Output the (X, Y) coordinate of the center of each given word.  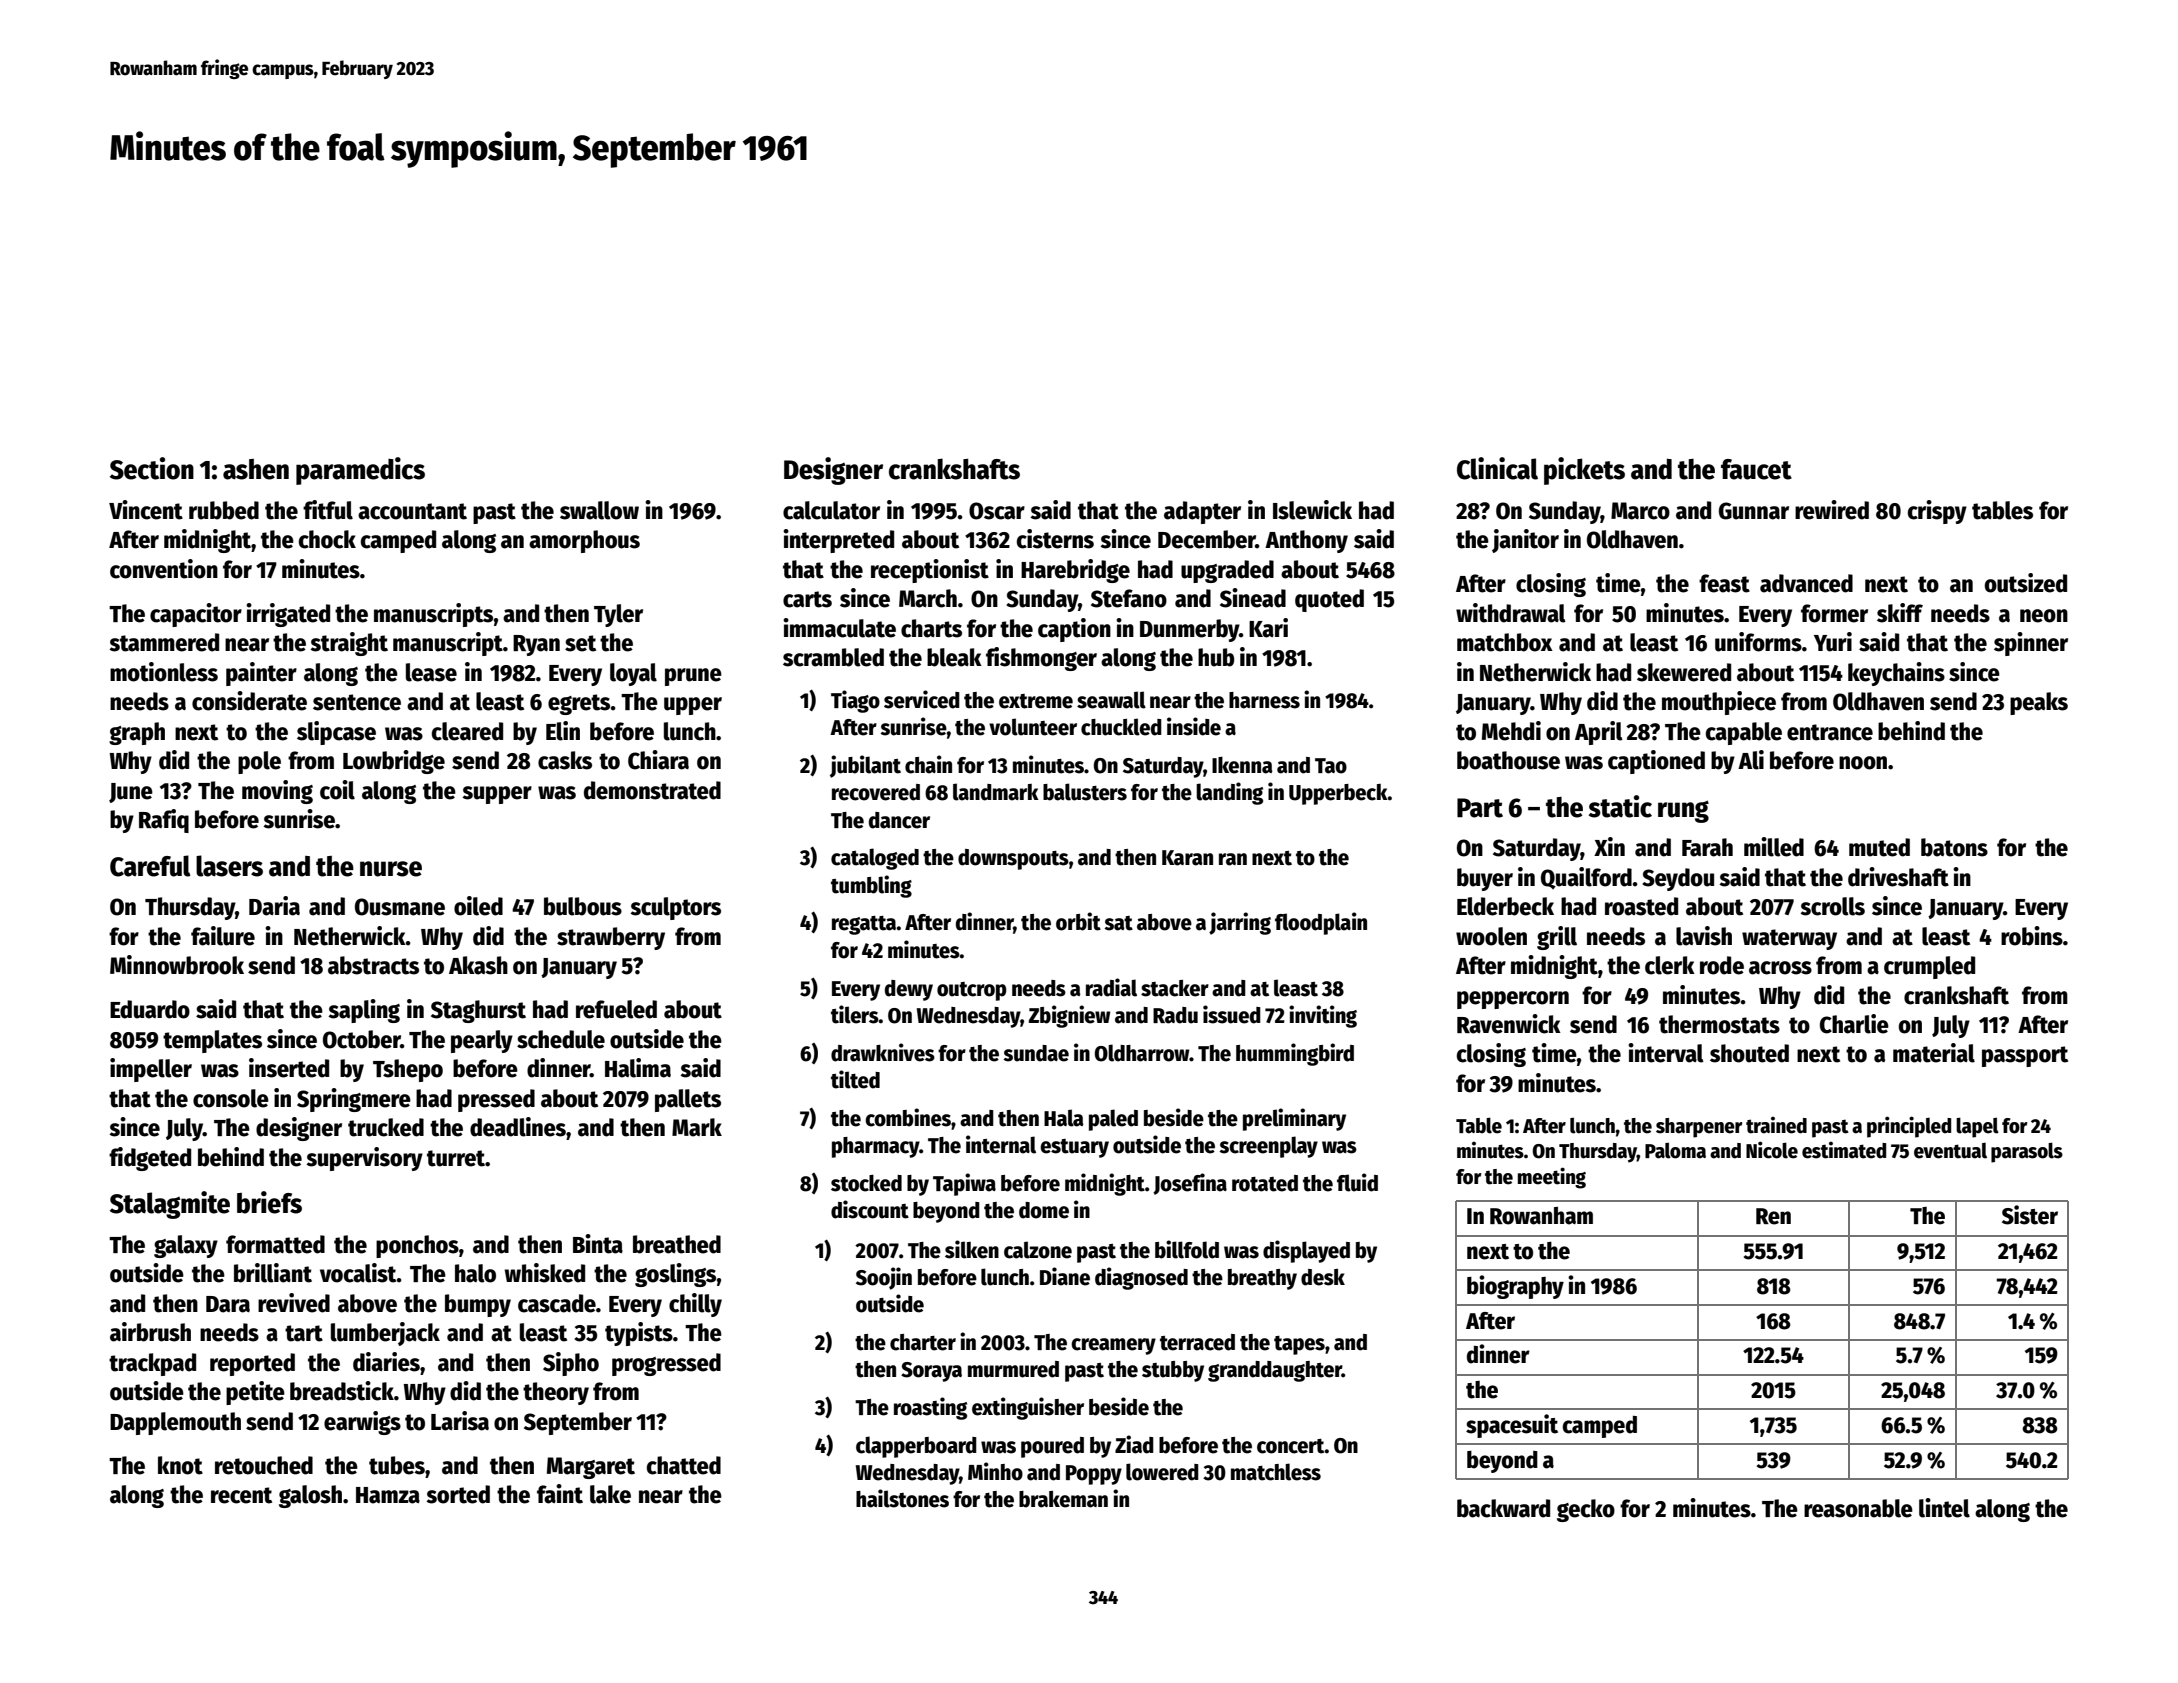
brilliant (273, 1273)
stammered (164, 642)
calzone (1038, 1250)
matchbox (1505, 642)
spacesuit (1512, 1426)
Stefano (1129, 598)
